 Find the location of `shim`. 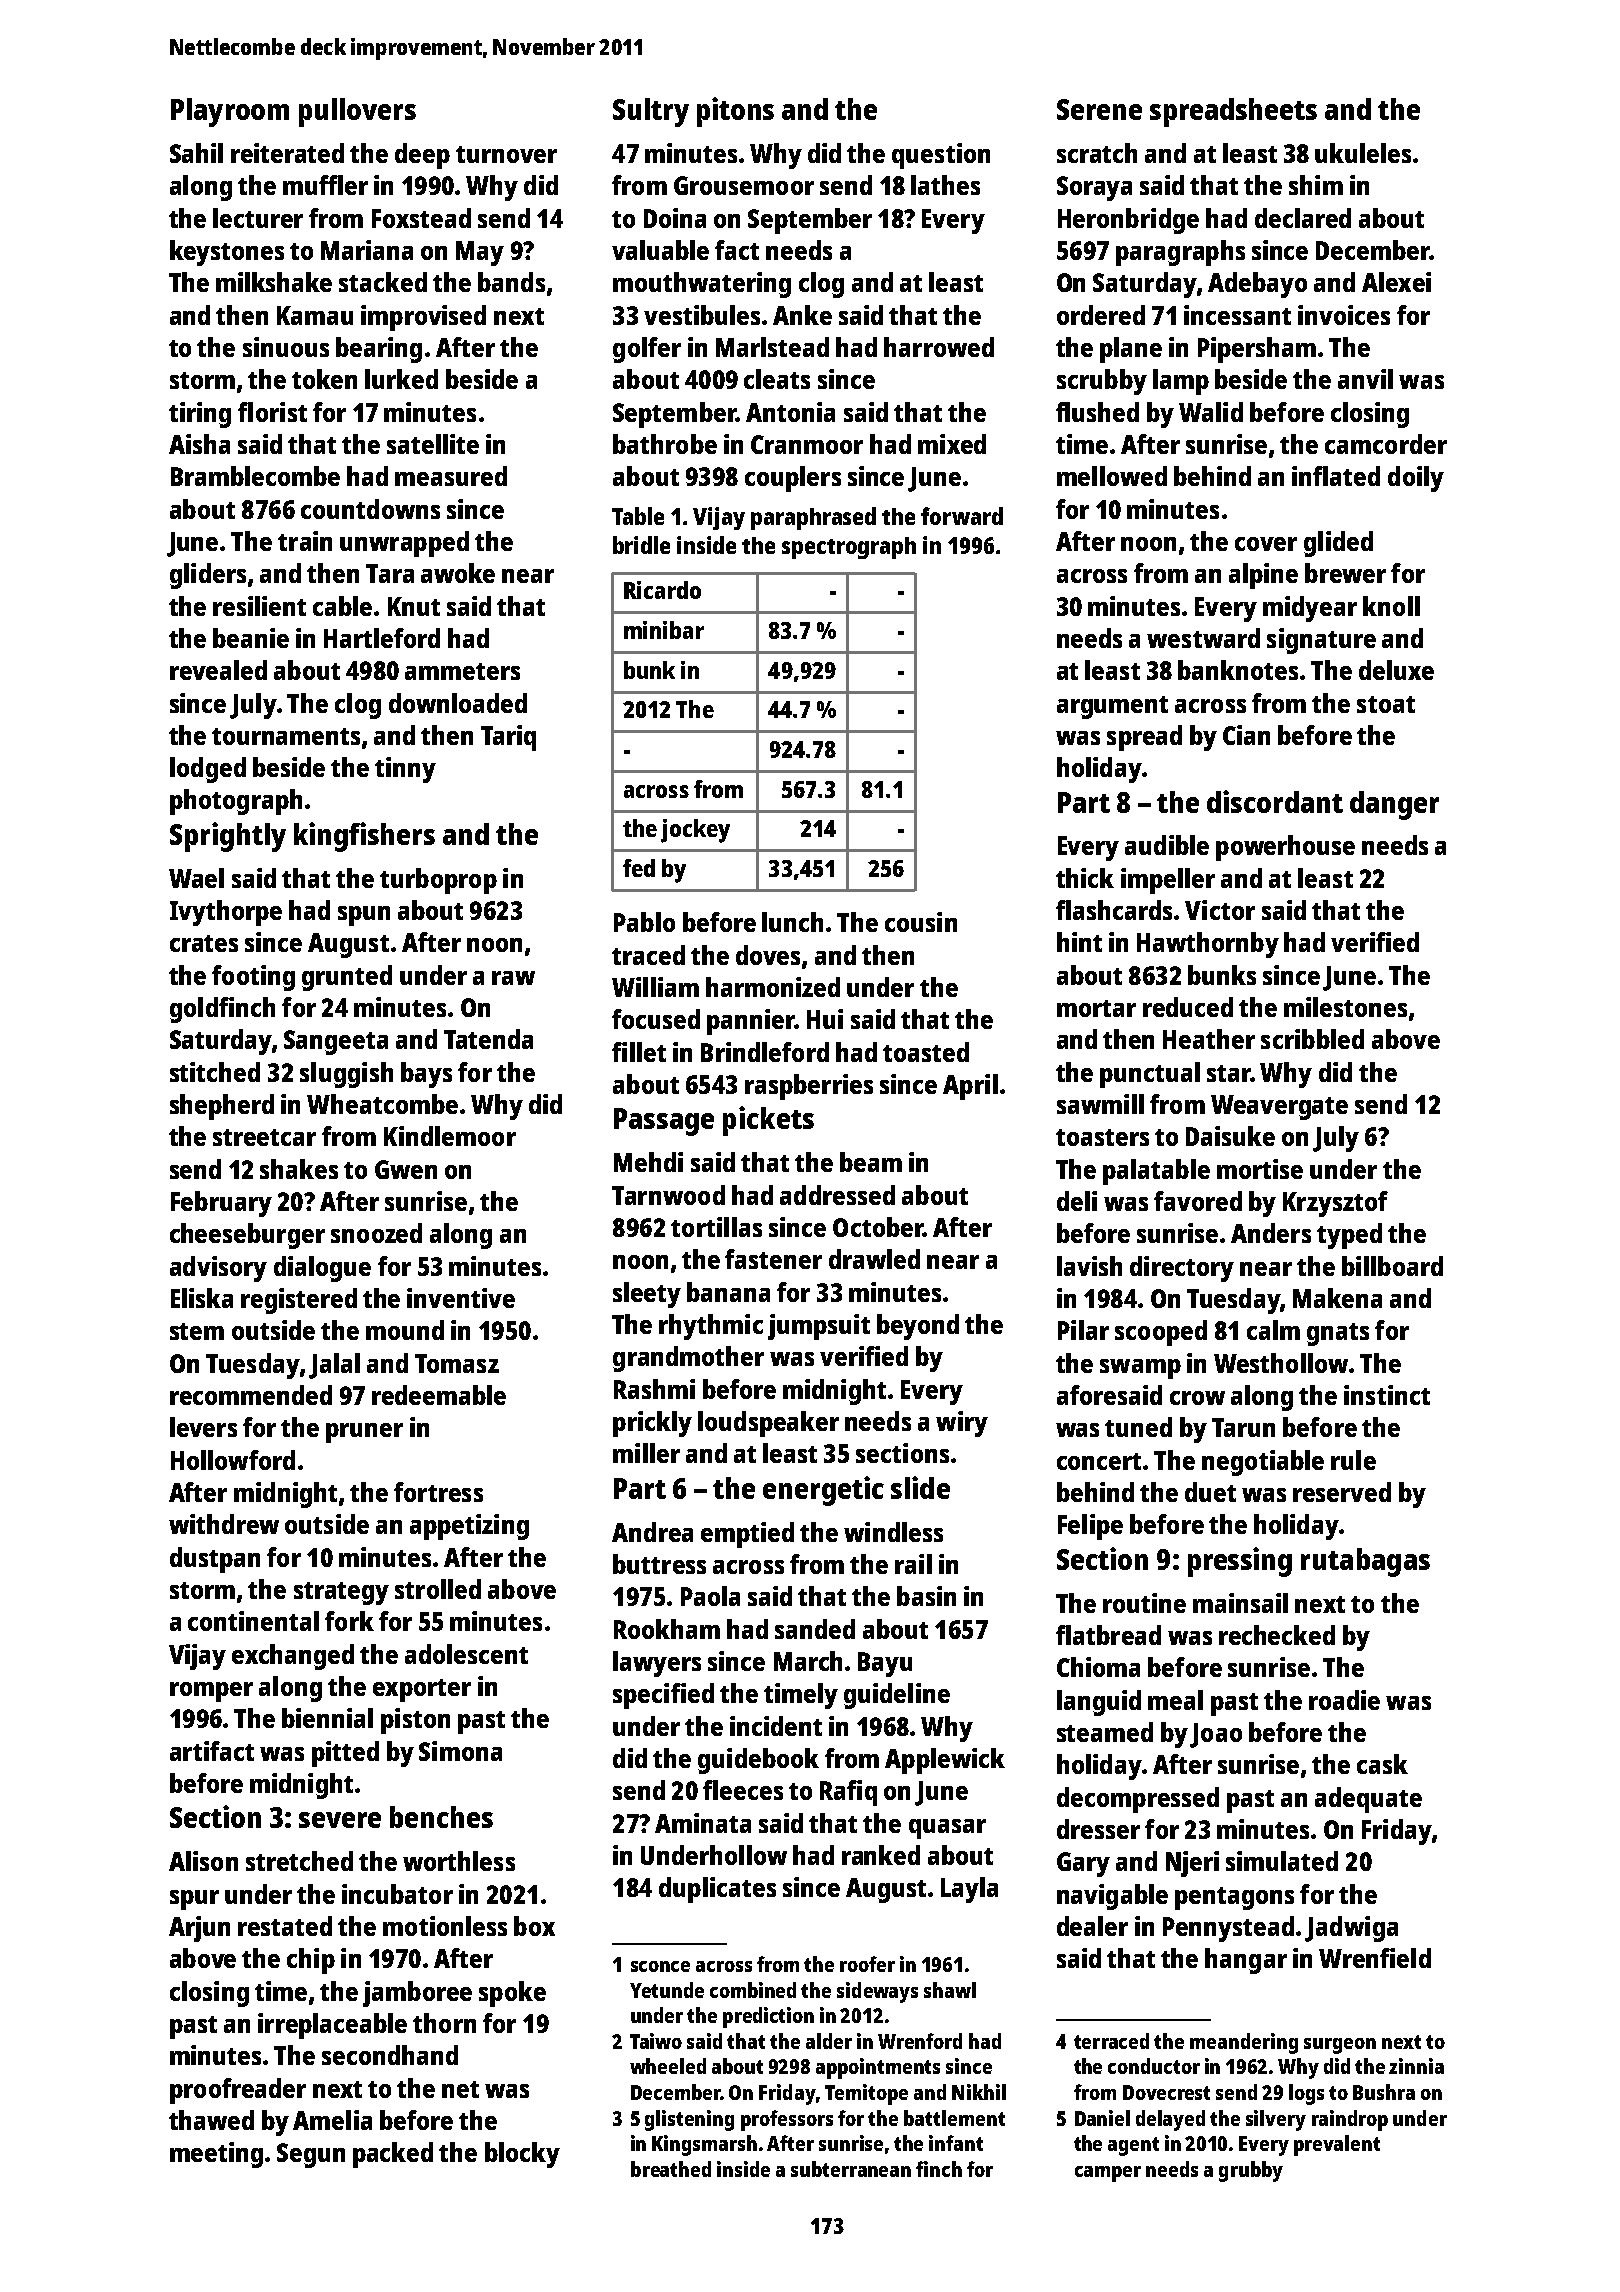

shim is located at coordinates (1316, 185).
